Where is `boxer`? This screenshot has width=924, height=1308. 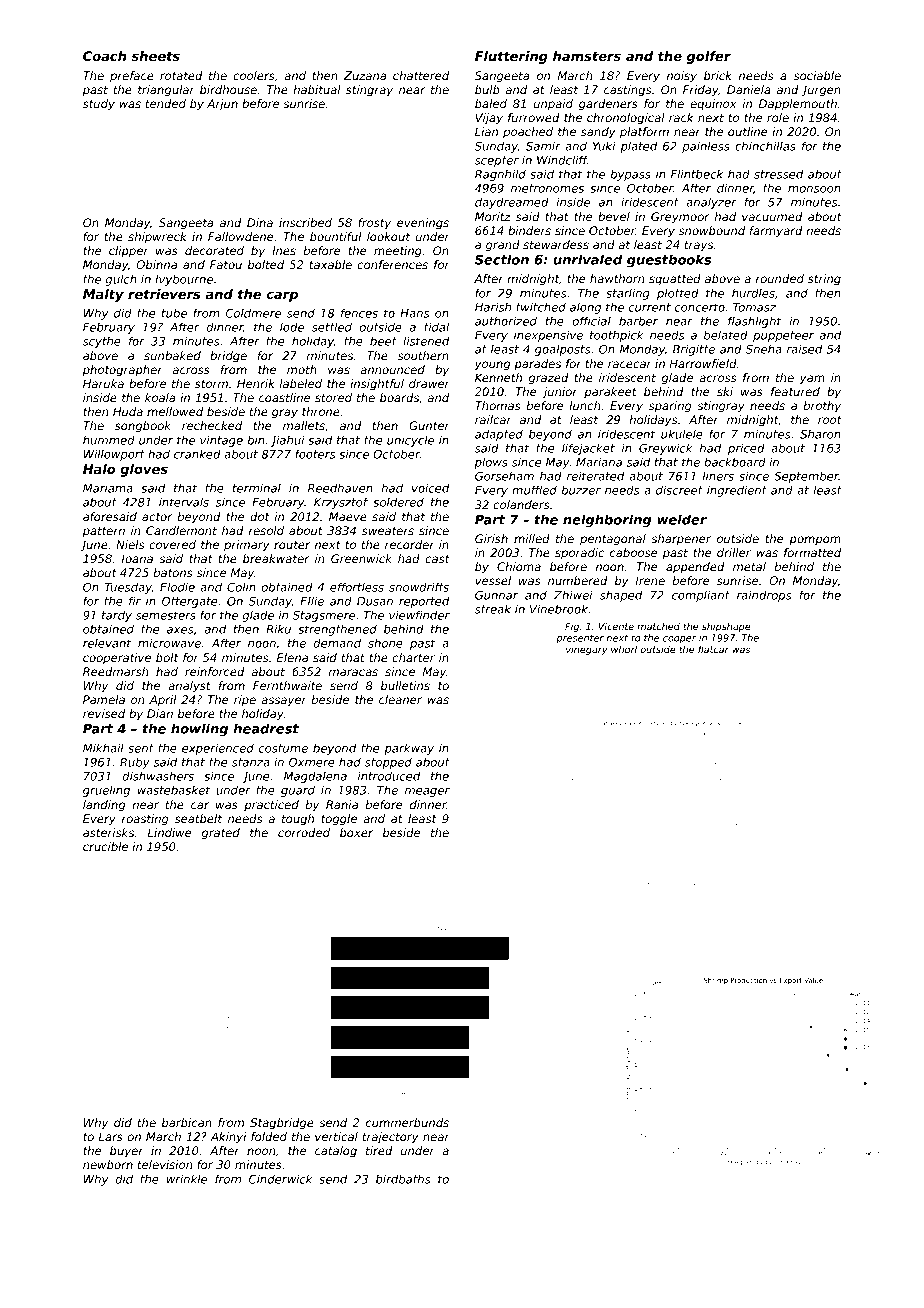 boxer is located at coordinates (356, 832).
